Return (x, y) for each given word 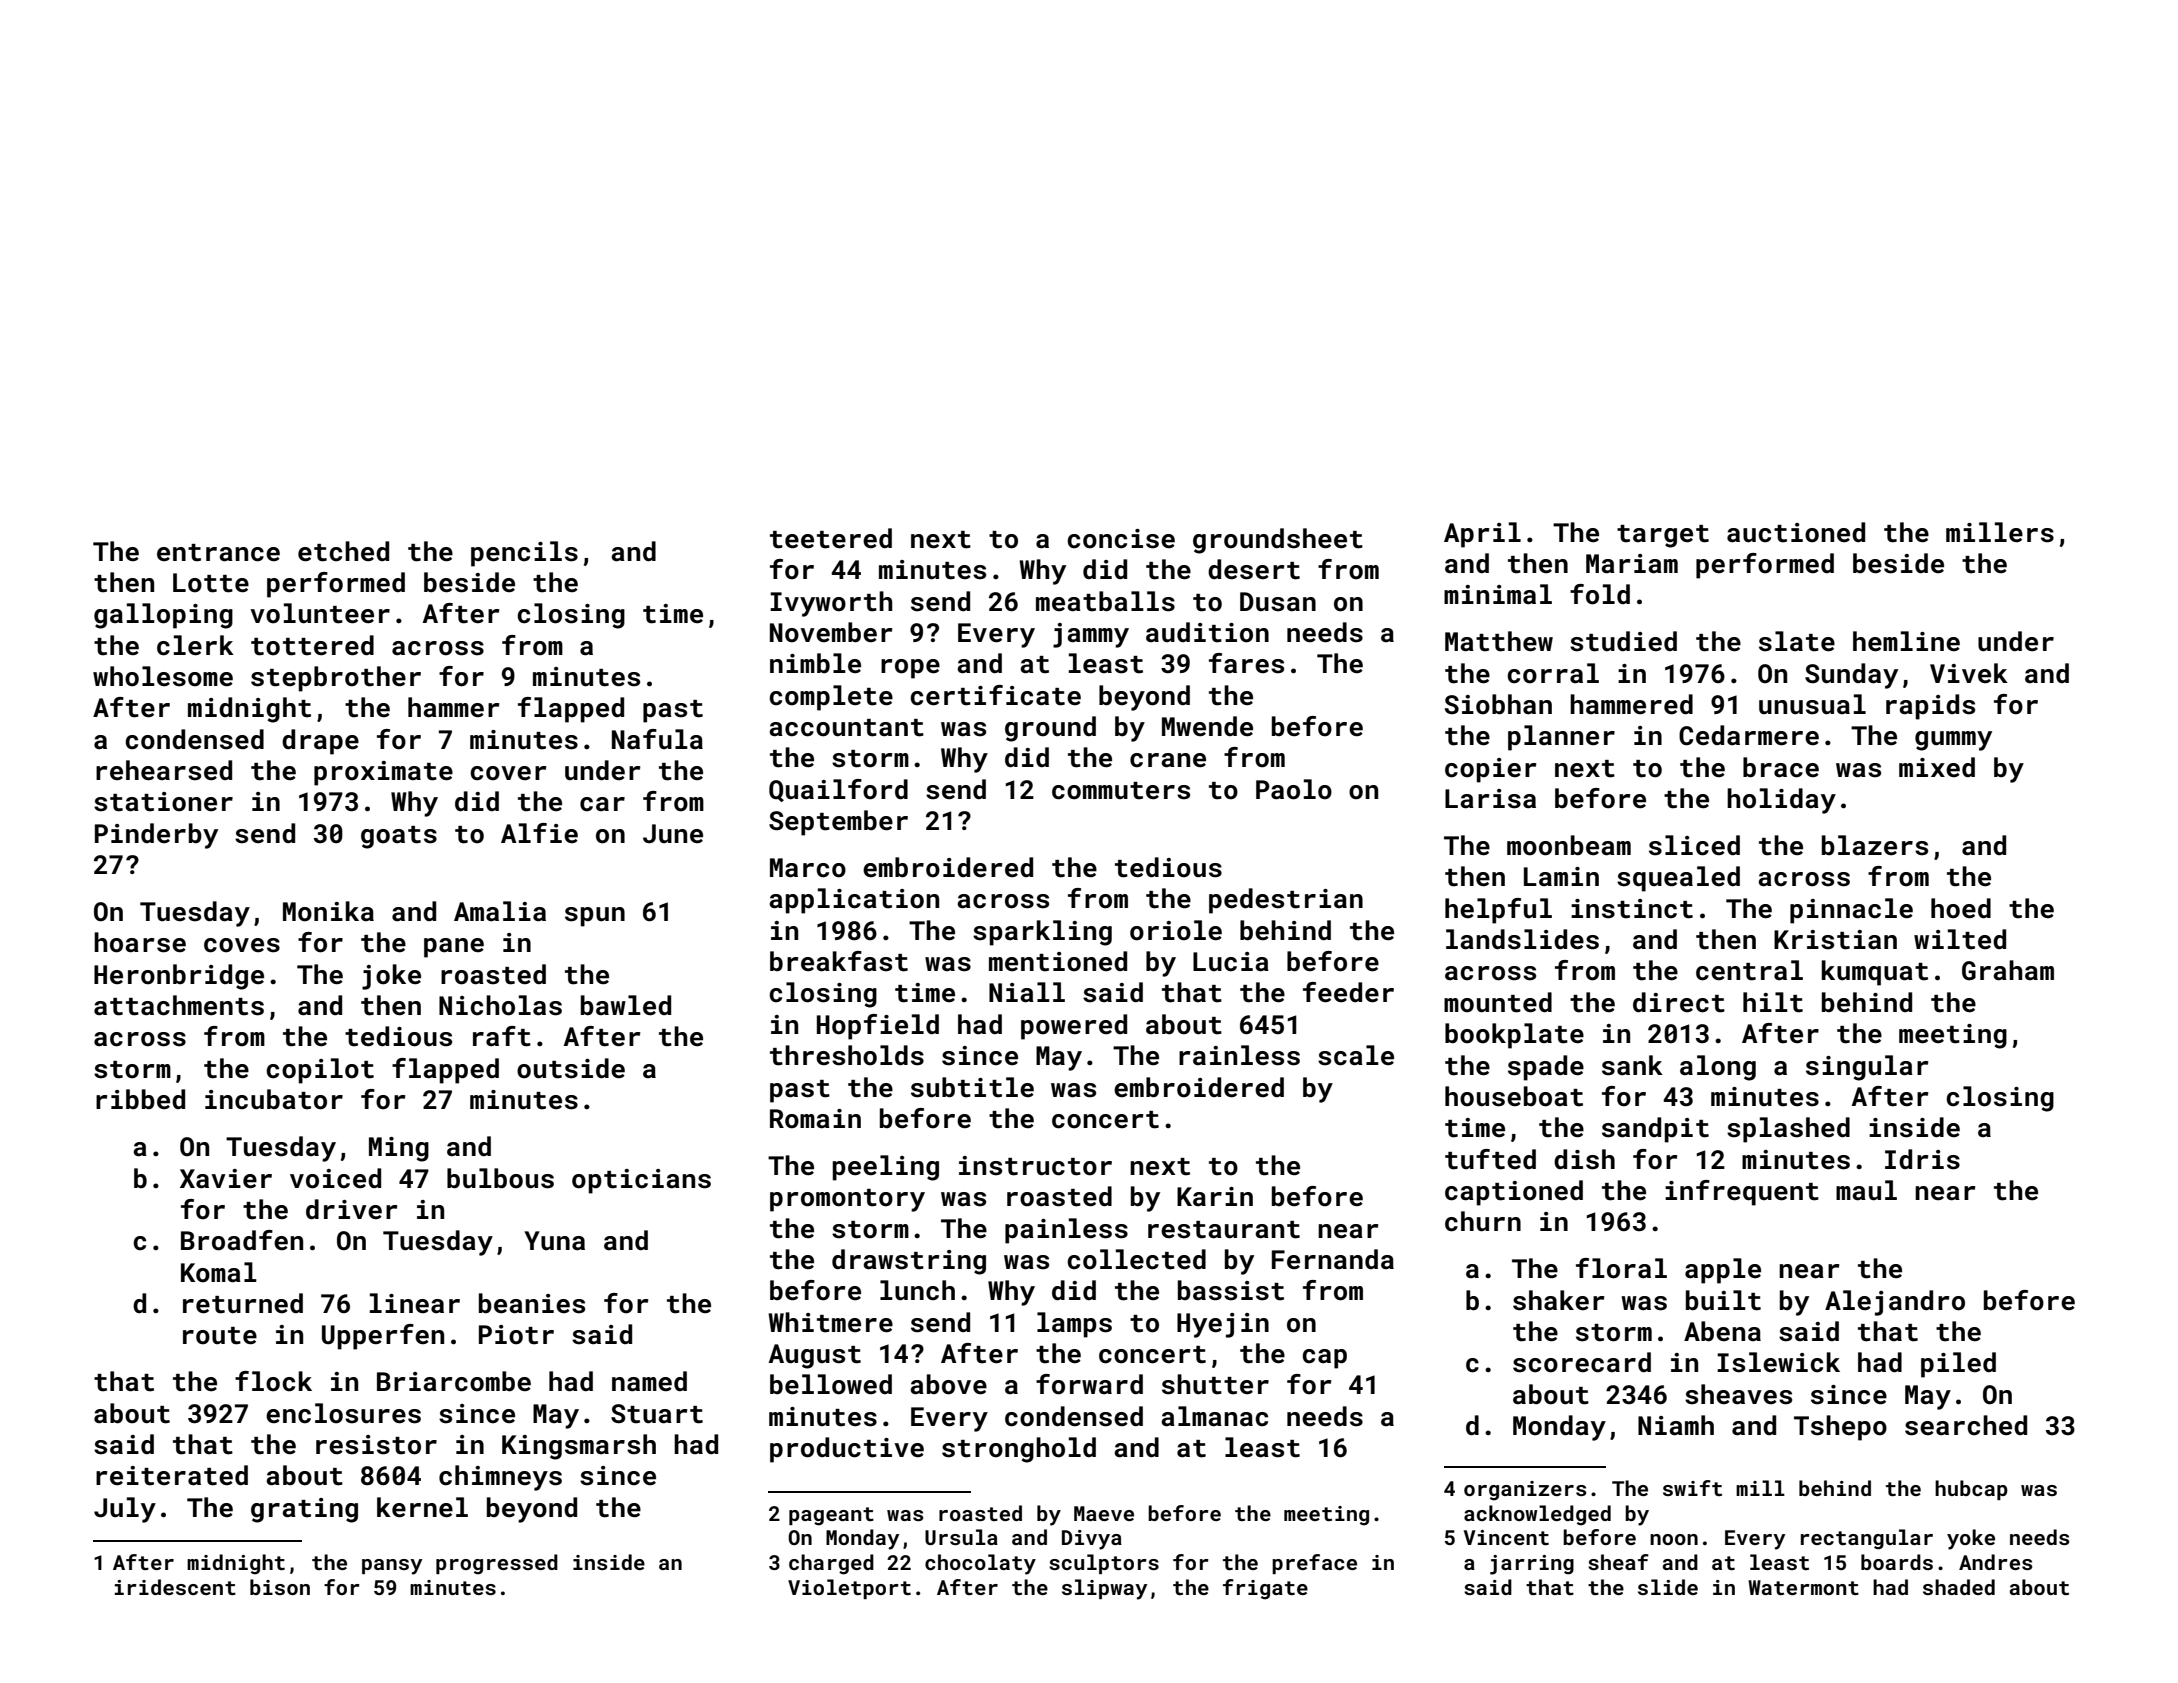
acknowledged (1537, 1515)
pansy (392, 1567)
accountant (846, 728)
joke (391, 977)
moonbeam (1569, 845)
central (1749, 970)
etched (343, 551)
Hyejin (1223, 1325)
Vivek (1969, 673)
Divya (1092, 1540)
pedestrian (1286, 901)
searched (1966, 1425)
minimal (1498, 594)
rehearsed (164, 770)
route (220, 1336)
